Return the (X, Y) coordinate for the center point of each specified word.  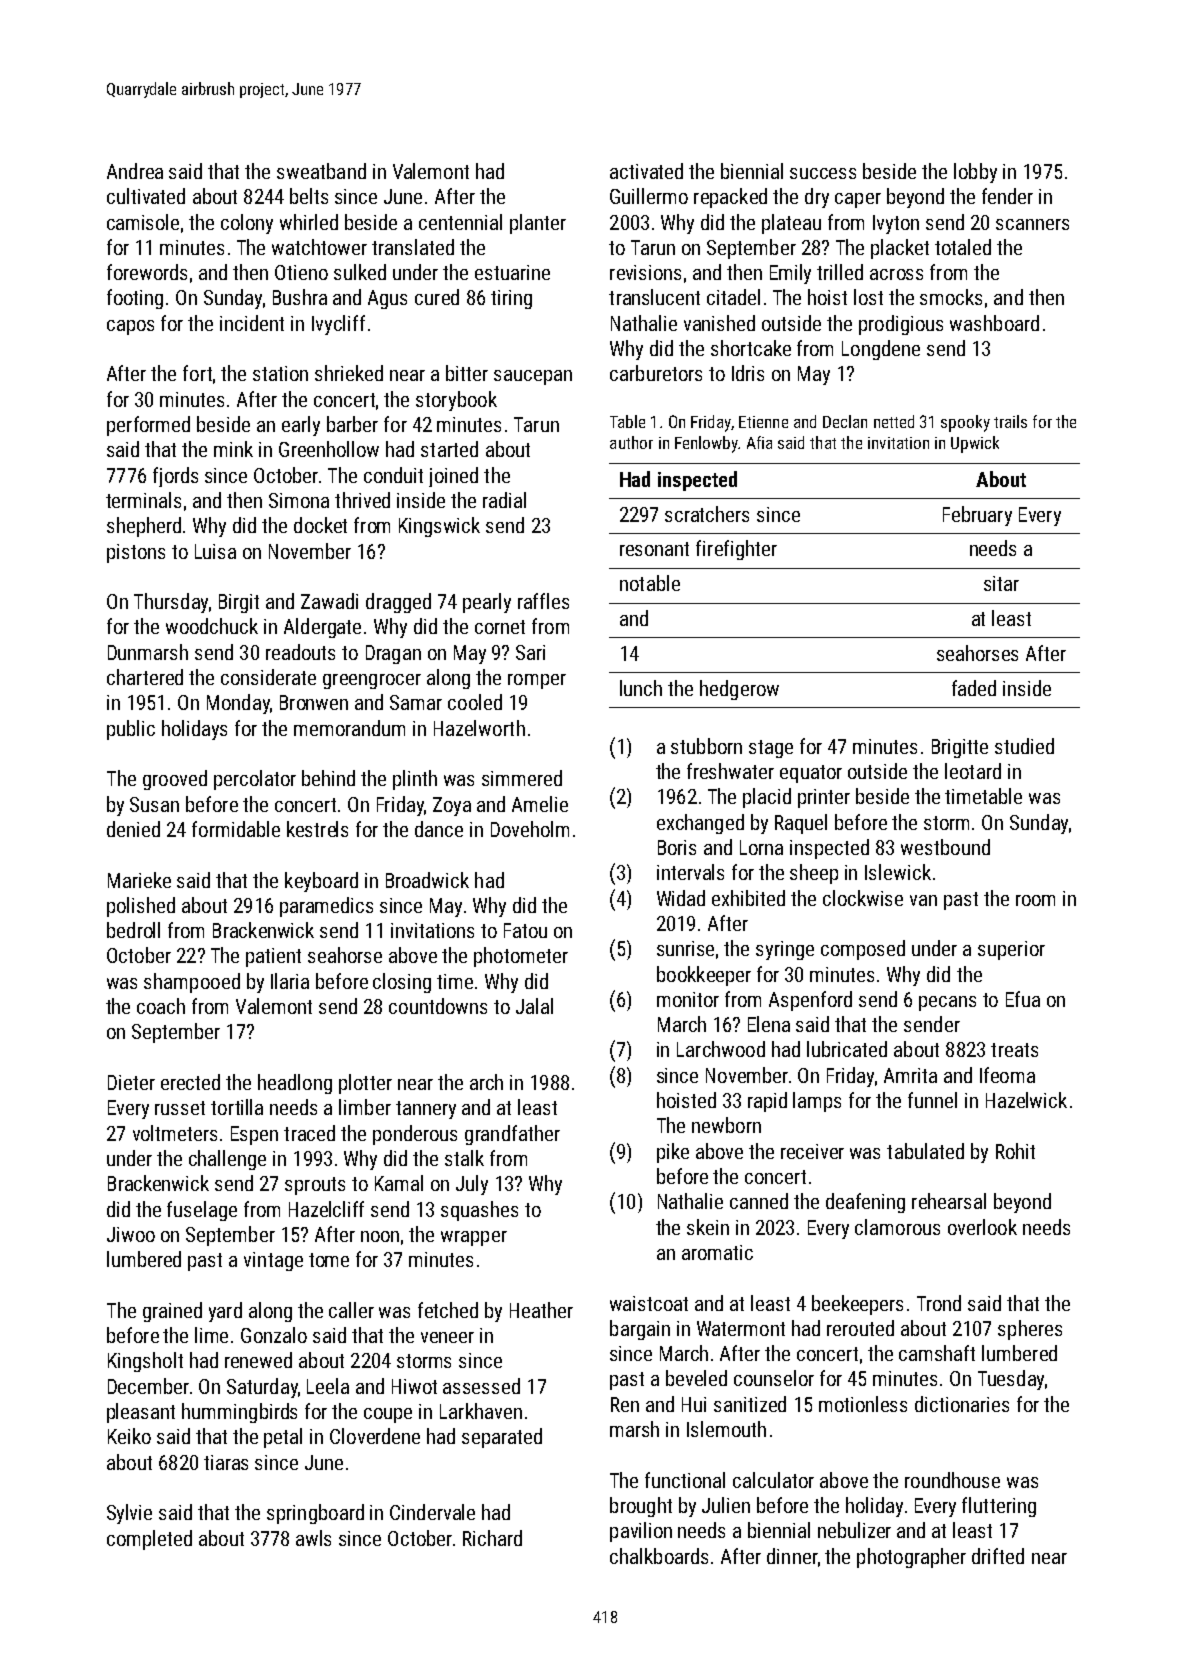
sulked (360, 272)
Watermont (741, 1328)
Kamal (399, 1183)
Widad (681, 898)
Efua (1023, 999)
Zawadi (329, 601)
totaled (963, 247)
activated (646, 171)
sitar (1001, 583)
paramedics (326, 907)
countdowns (438, 1006)
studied (1024, 746)
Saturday (262, 1388)
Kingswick (439, 527)
